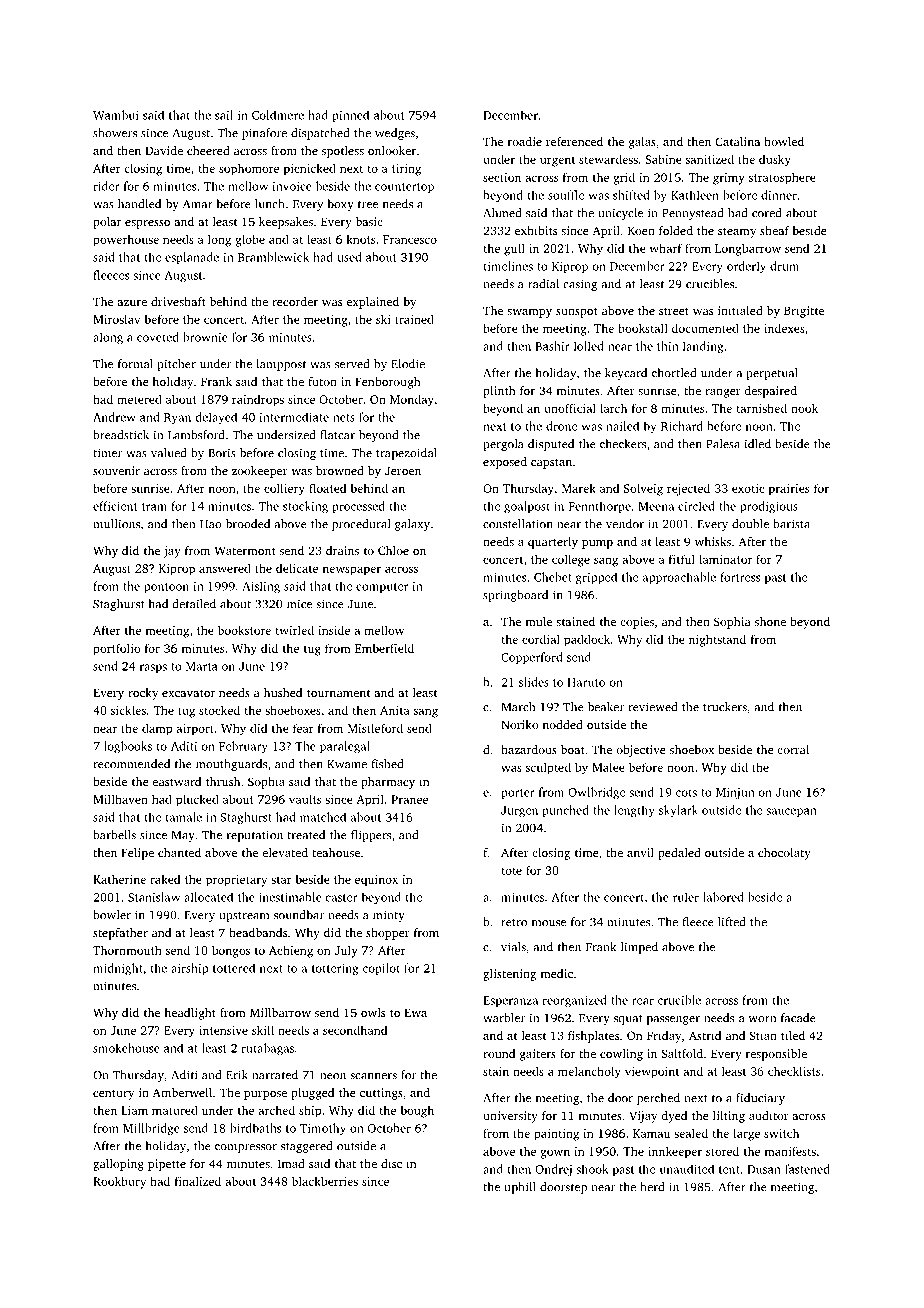 This screenshot has width=924, height=1308. What do you see at coordinates (404, 188) in the screenshot?
I see `countertop` at bounding box center [404, 188].
